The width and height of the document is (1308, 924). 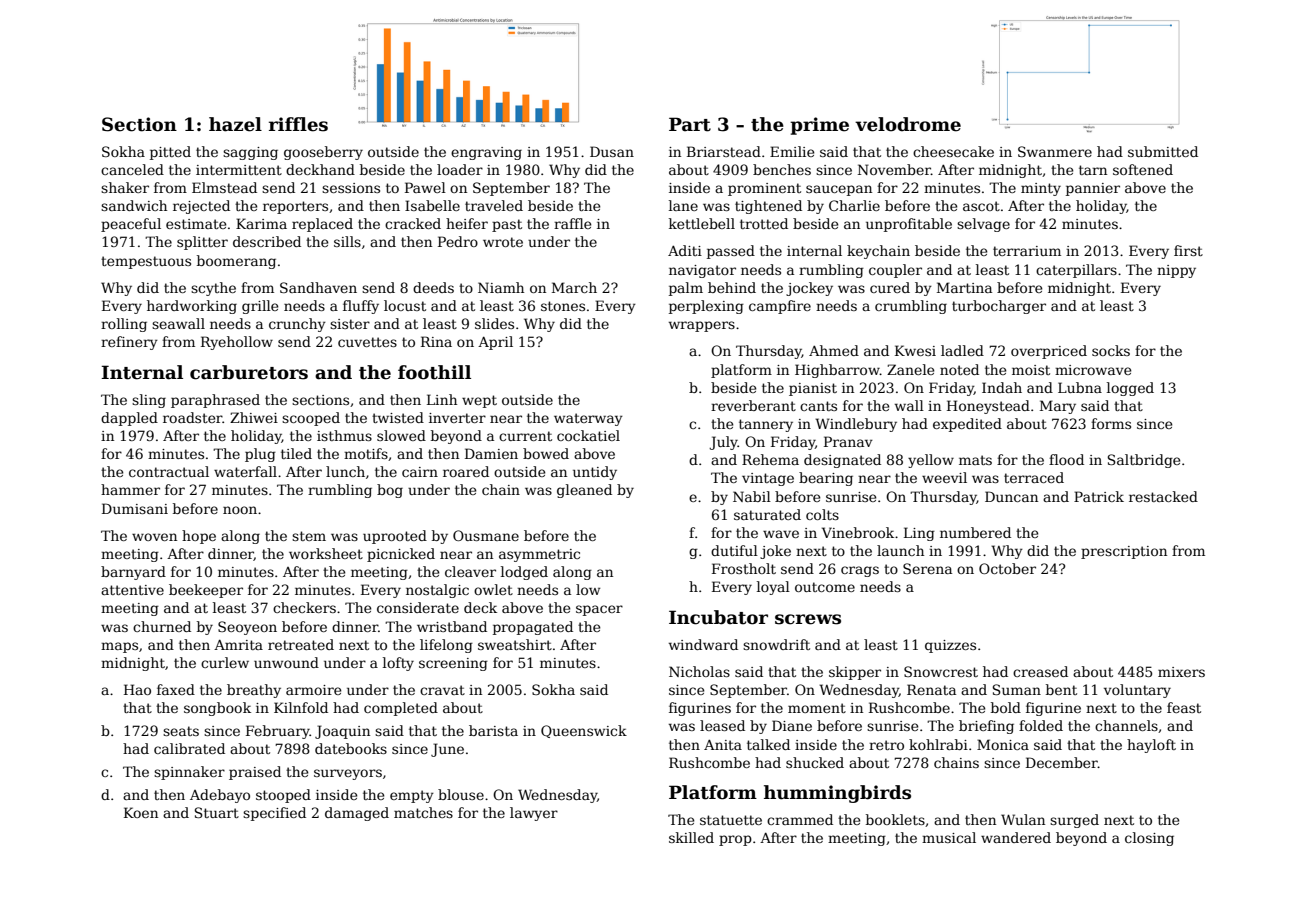 I want to click on numbered, so click(x=975, y=532).
